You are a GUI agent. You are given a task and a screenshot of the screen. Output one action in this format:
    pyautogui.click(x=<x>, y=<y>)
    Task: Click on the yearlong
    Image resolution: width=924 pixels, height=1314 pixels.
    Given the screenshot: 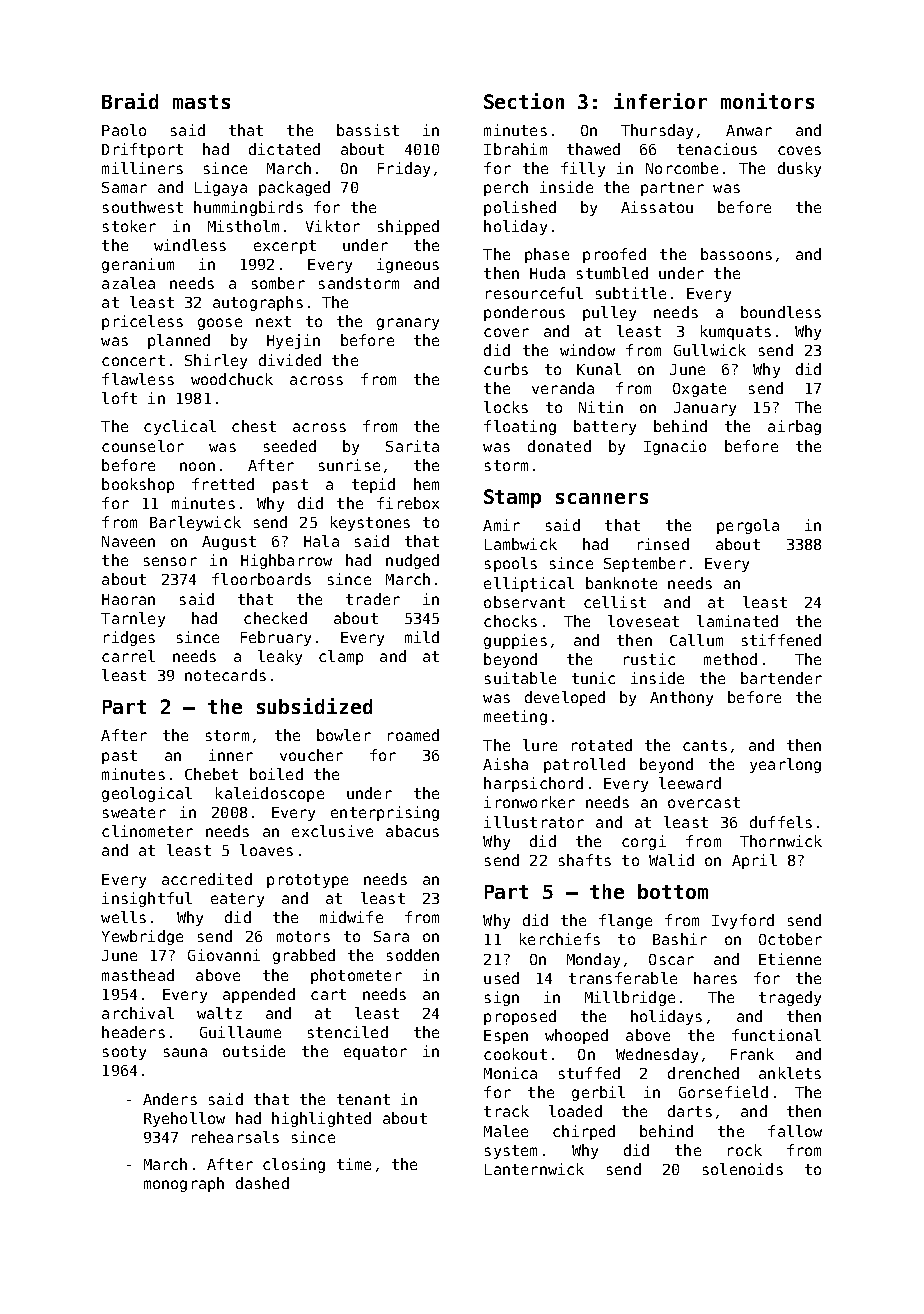 What is the action you would take?
    pyautogui.click(x=785, y=765)
